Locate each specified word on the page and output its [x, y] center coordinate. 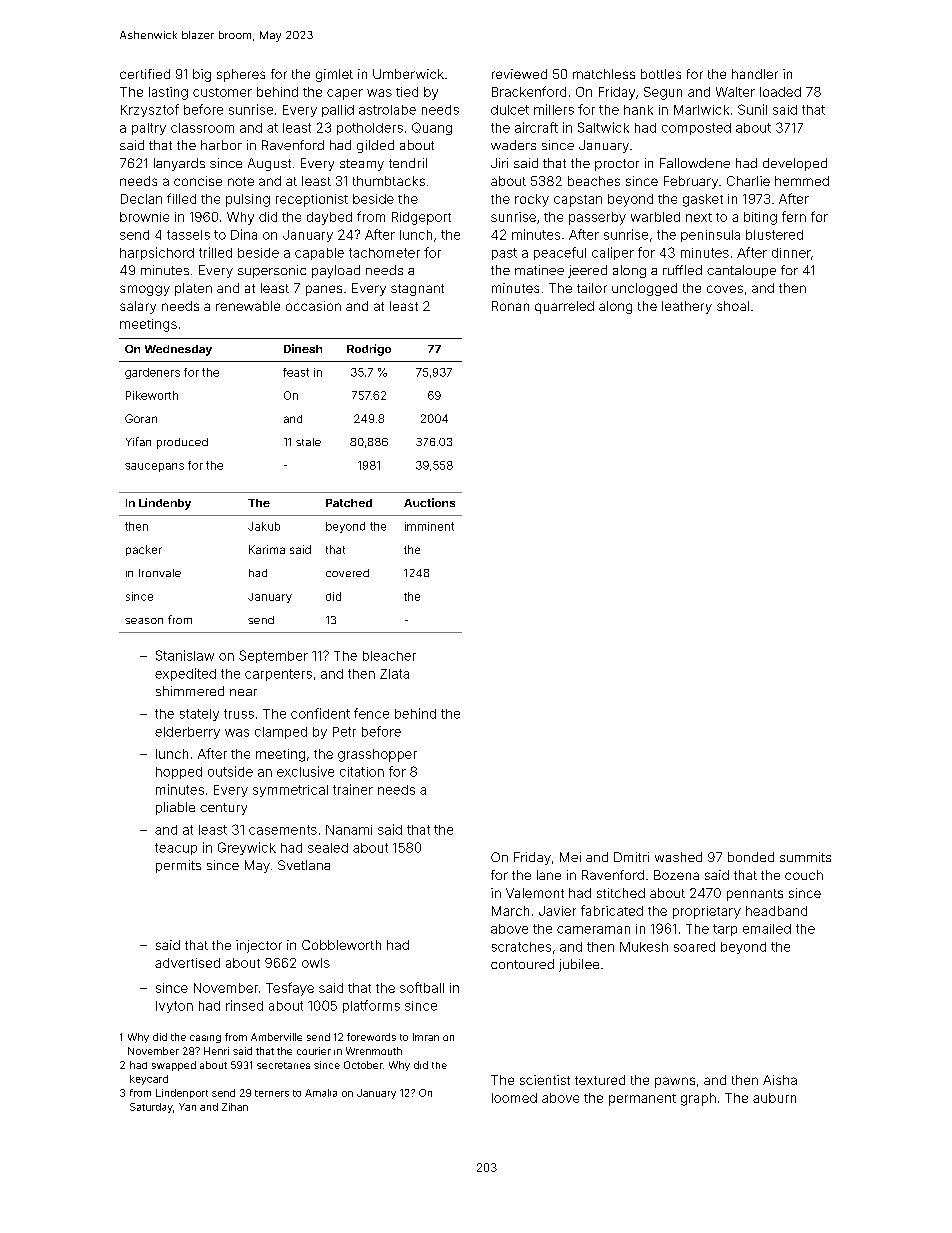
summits [805, 857]
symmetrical [290, 791]
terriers [272, 1093]
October [363, 1065]
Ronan [510, 306]
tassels [188, 235]
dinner [791, 253]
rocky [532, 200]
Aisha [780, 1080]
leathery [687, 307]
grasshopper [377, 755]
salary [138, 307]
